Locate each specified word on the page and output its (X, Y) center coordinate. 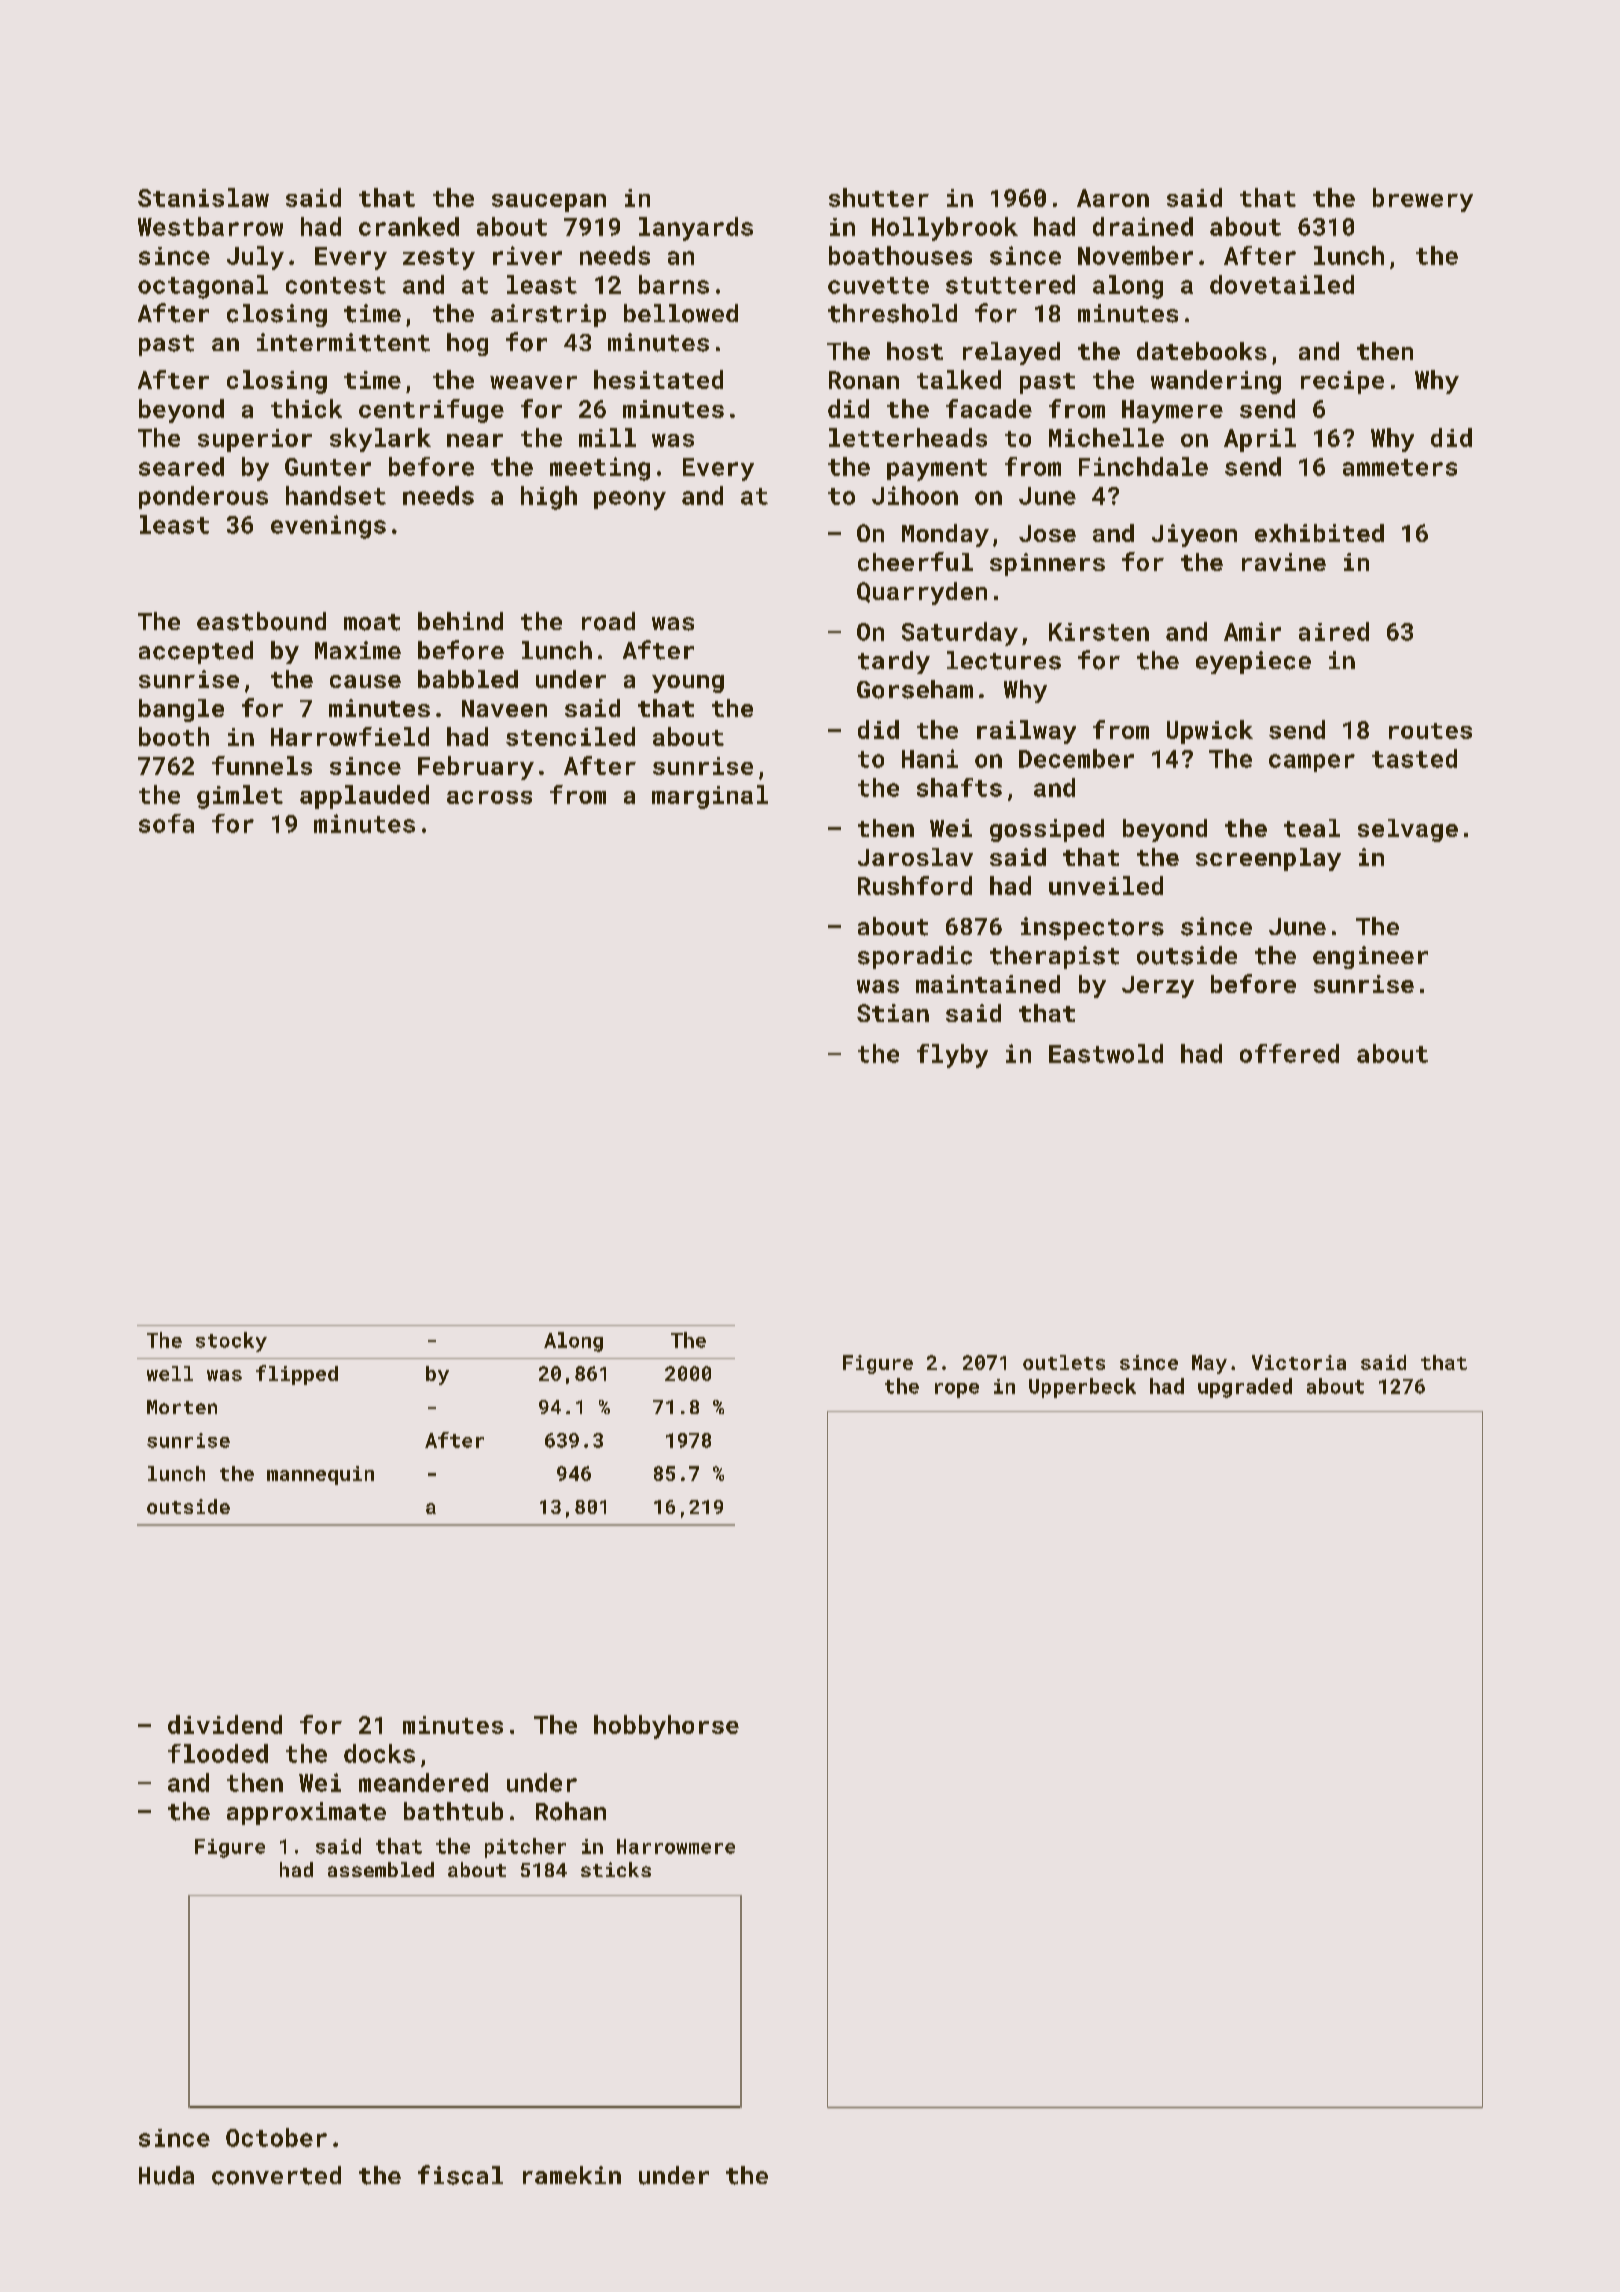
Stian (893, 1013)
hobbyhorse (666, 1727)
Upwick (1210, 732)
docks (379, 1753)
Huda (166, 2175)
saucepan (549, 203)
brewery (1423, 200)
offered (1289, 1053)
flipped (297, 1375)
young (688, 684)
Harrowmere (676, 1846)
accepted (196, 652)
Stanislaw (203, 197)
